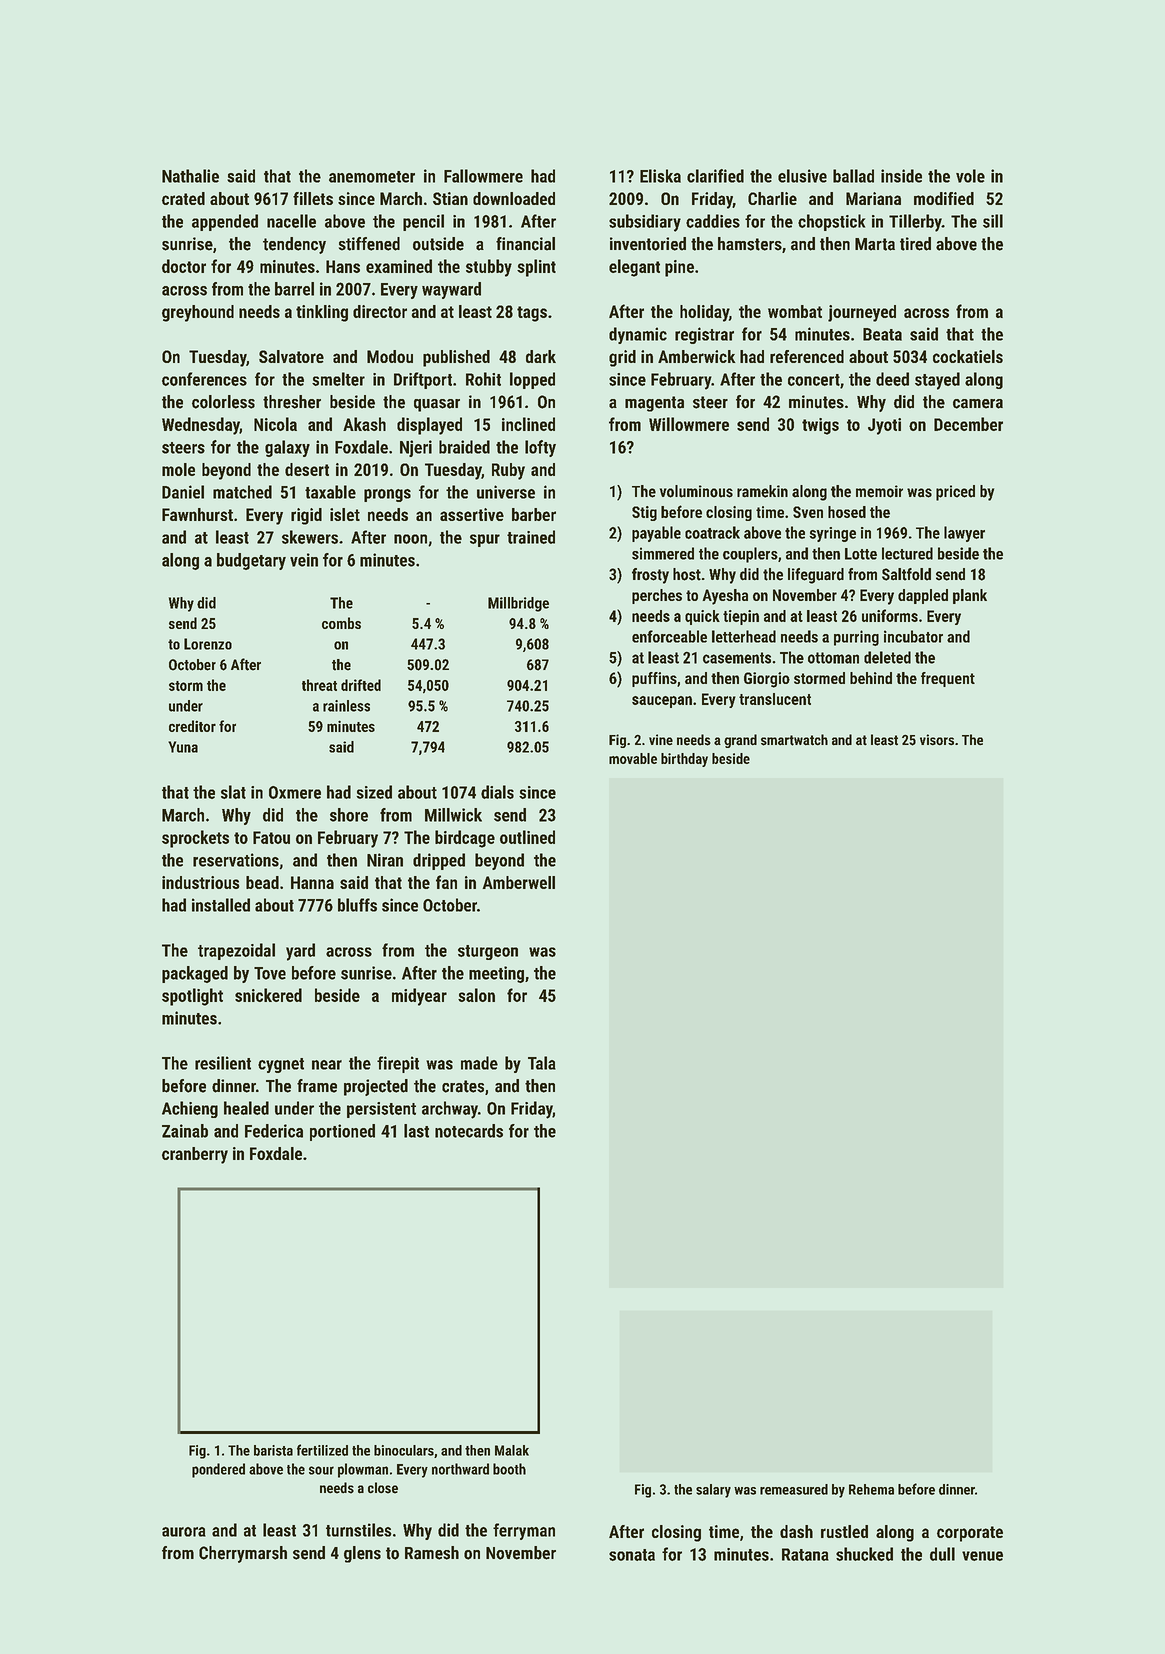 This image has width=1165, height=1654. Describe the element at coordinates (871, 1489) in the image. I see `Rehema` at that location.
